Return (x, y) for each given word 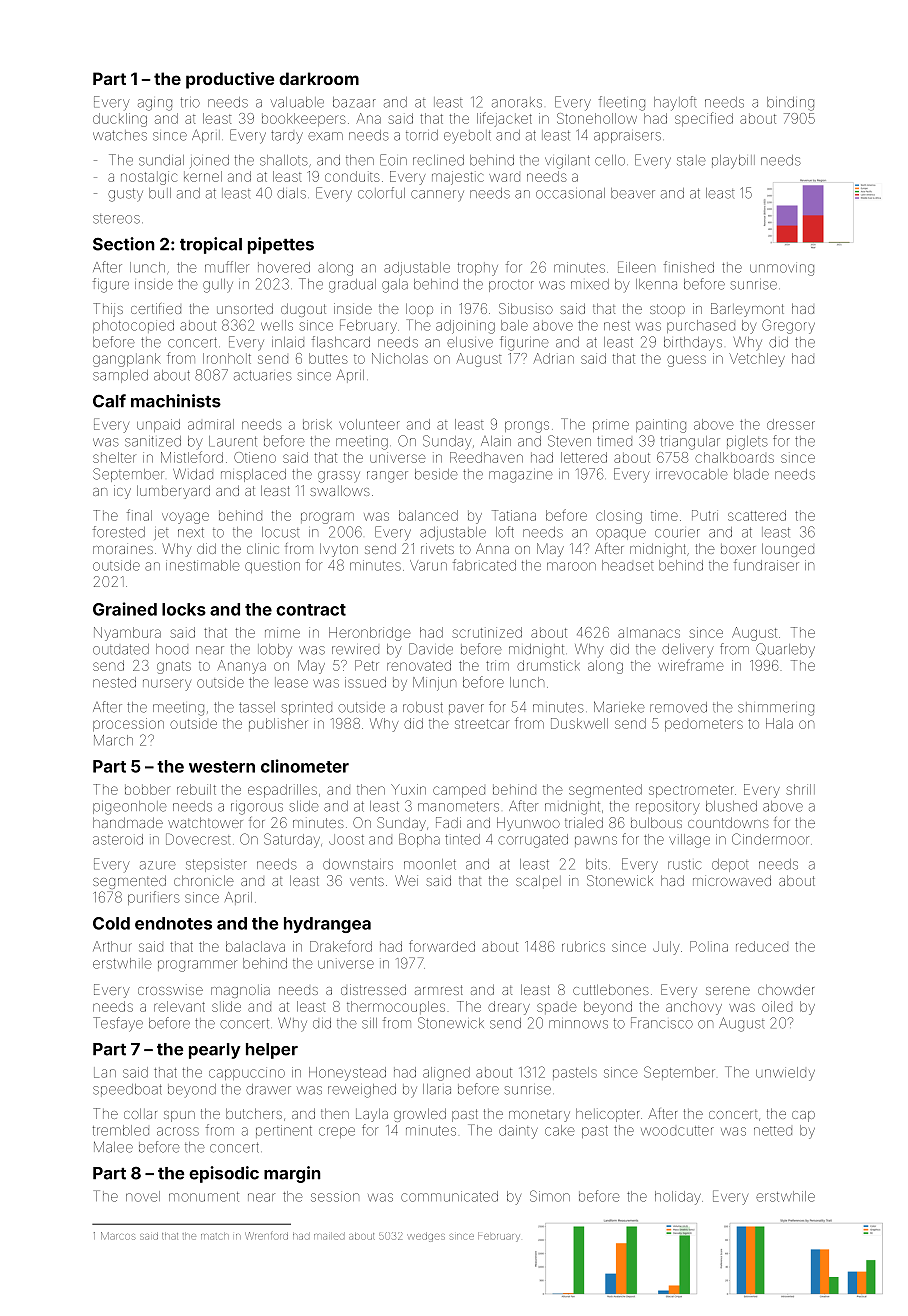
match (215, 1236)
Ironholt (227, 358)
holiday (678, 1198)
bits (596, 864)
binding (790, 104)
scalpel (538, 882)
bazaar (354, 102)
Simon (550, 1196)
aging (155, 105)
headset (628, 565)
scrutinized (487, 632)
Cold (111, 923)
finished (689, 267)
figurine (524, 343)
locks (184, 609)
